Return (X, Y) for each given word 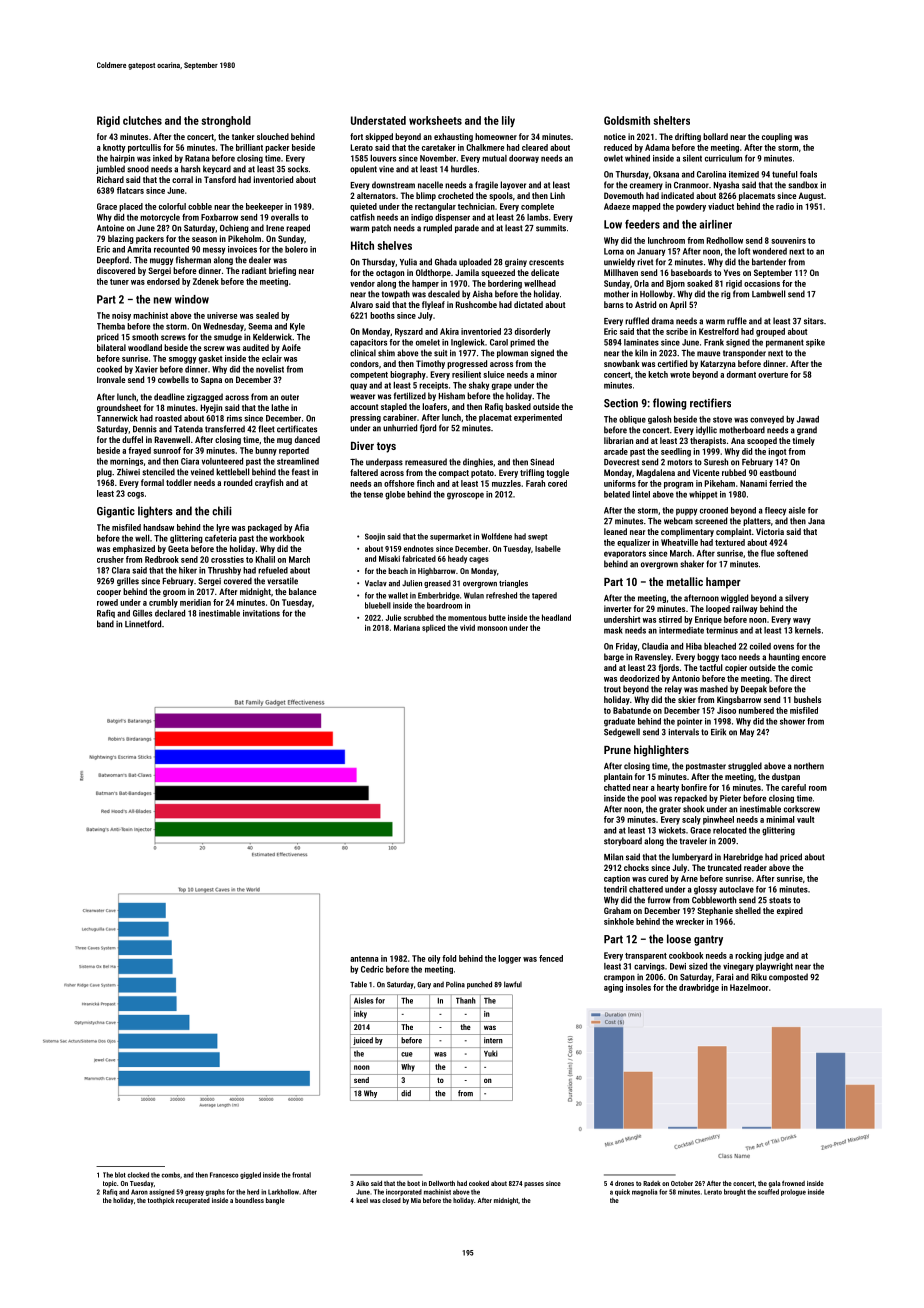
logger (510, 959)
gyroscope (465, 496)
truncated (724, 867)
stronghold (226, 121)
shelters (671, 120)
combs (171, 1175)
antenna (364, 959)
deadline (169, 397)
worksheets (435, 120)
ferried (781, 483)
